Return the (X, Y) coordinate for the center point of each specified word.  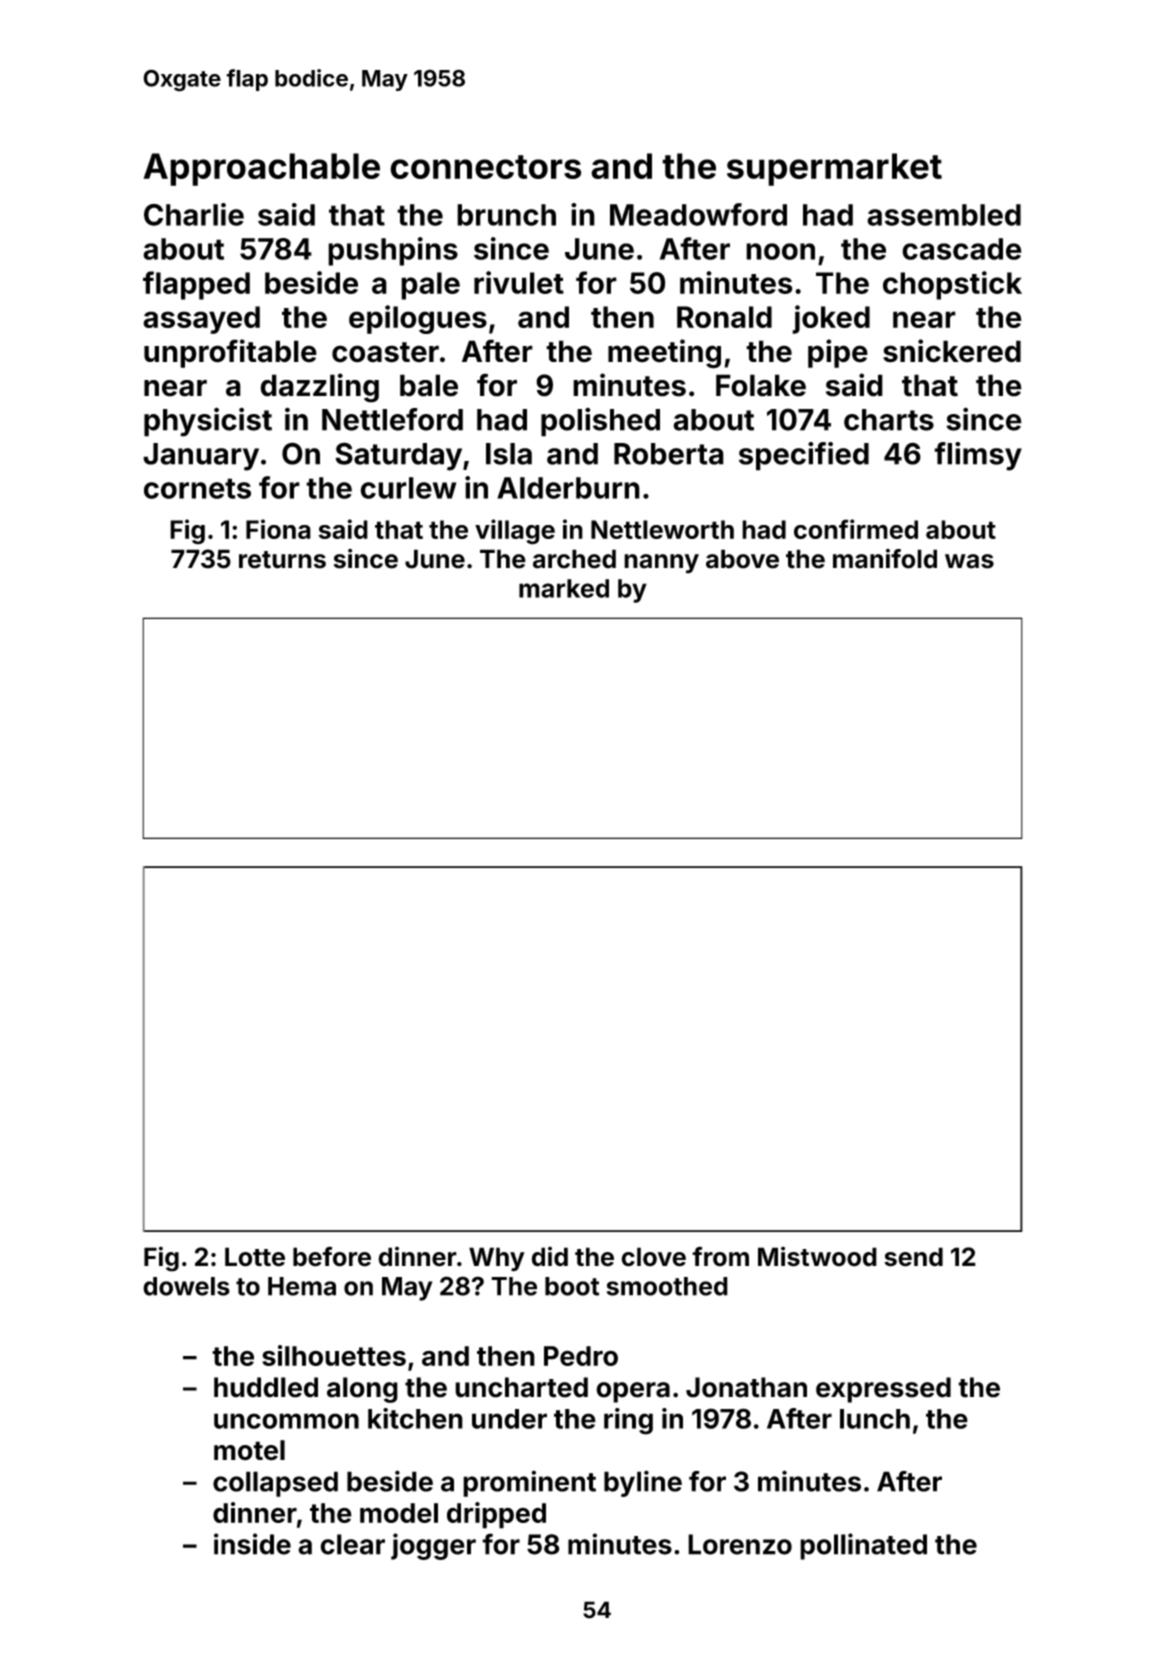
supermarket (834, 169)
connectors (485, 167)
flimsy (978, 456)
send (913, 1257)
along (362, 1390)
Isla (509, 454)
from (720, 1256)
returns (282, 560)
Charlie (194, 214)
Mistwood (817, 1256)
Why (497, 1259)
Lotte (255, 1257)
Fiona (278, 529)
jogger (433, 1546)
